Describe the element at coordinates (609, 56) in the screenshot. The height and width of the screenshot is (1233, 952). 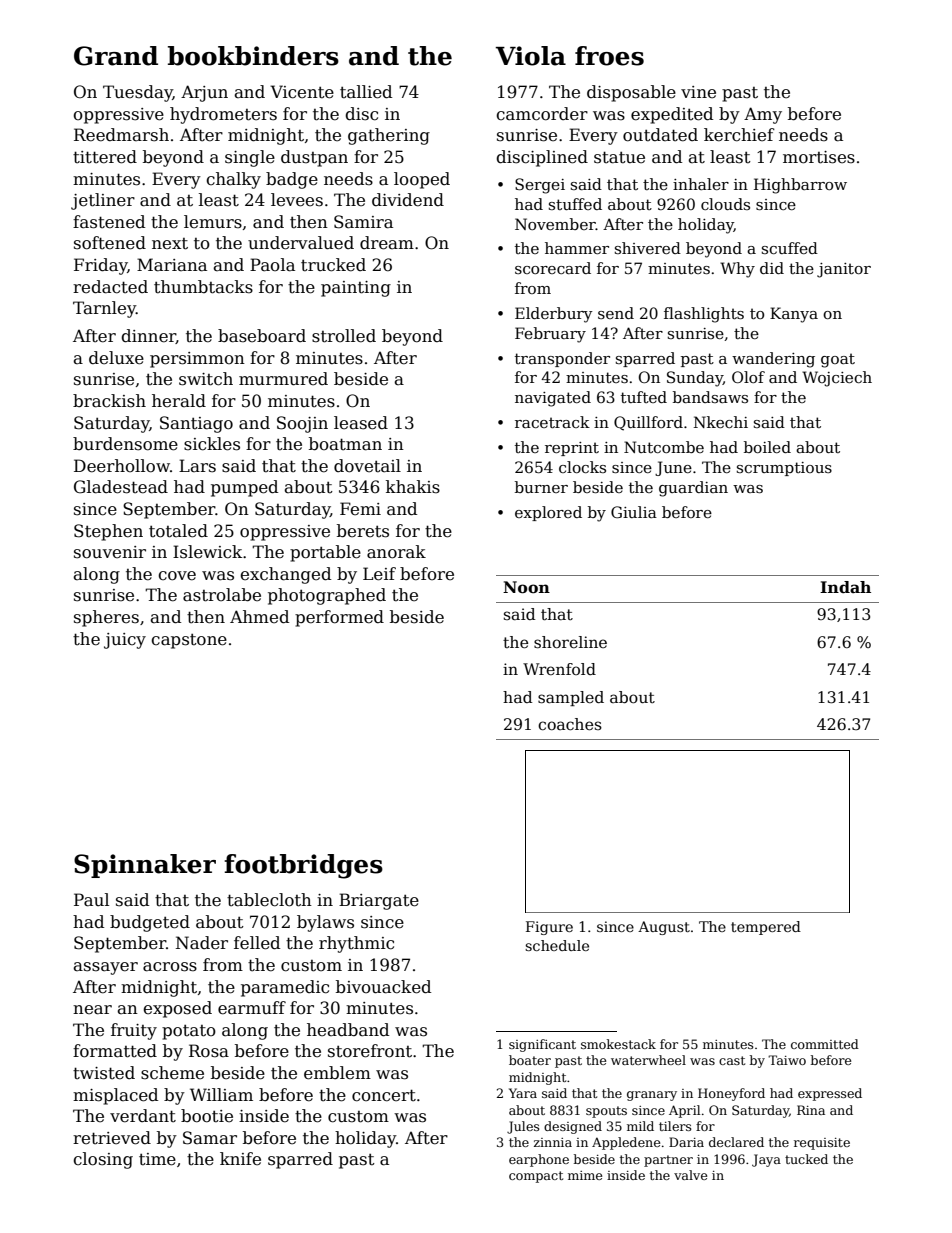
I see `froes` at that location.
